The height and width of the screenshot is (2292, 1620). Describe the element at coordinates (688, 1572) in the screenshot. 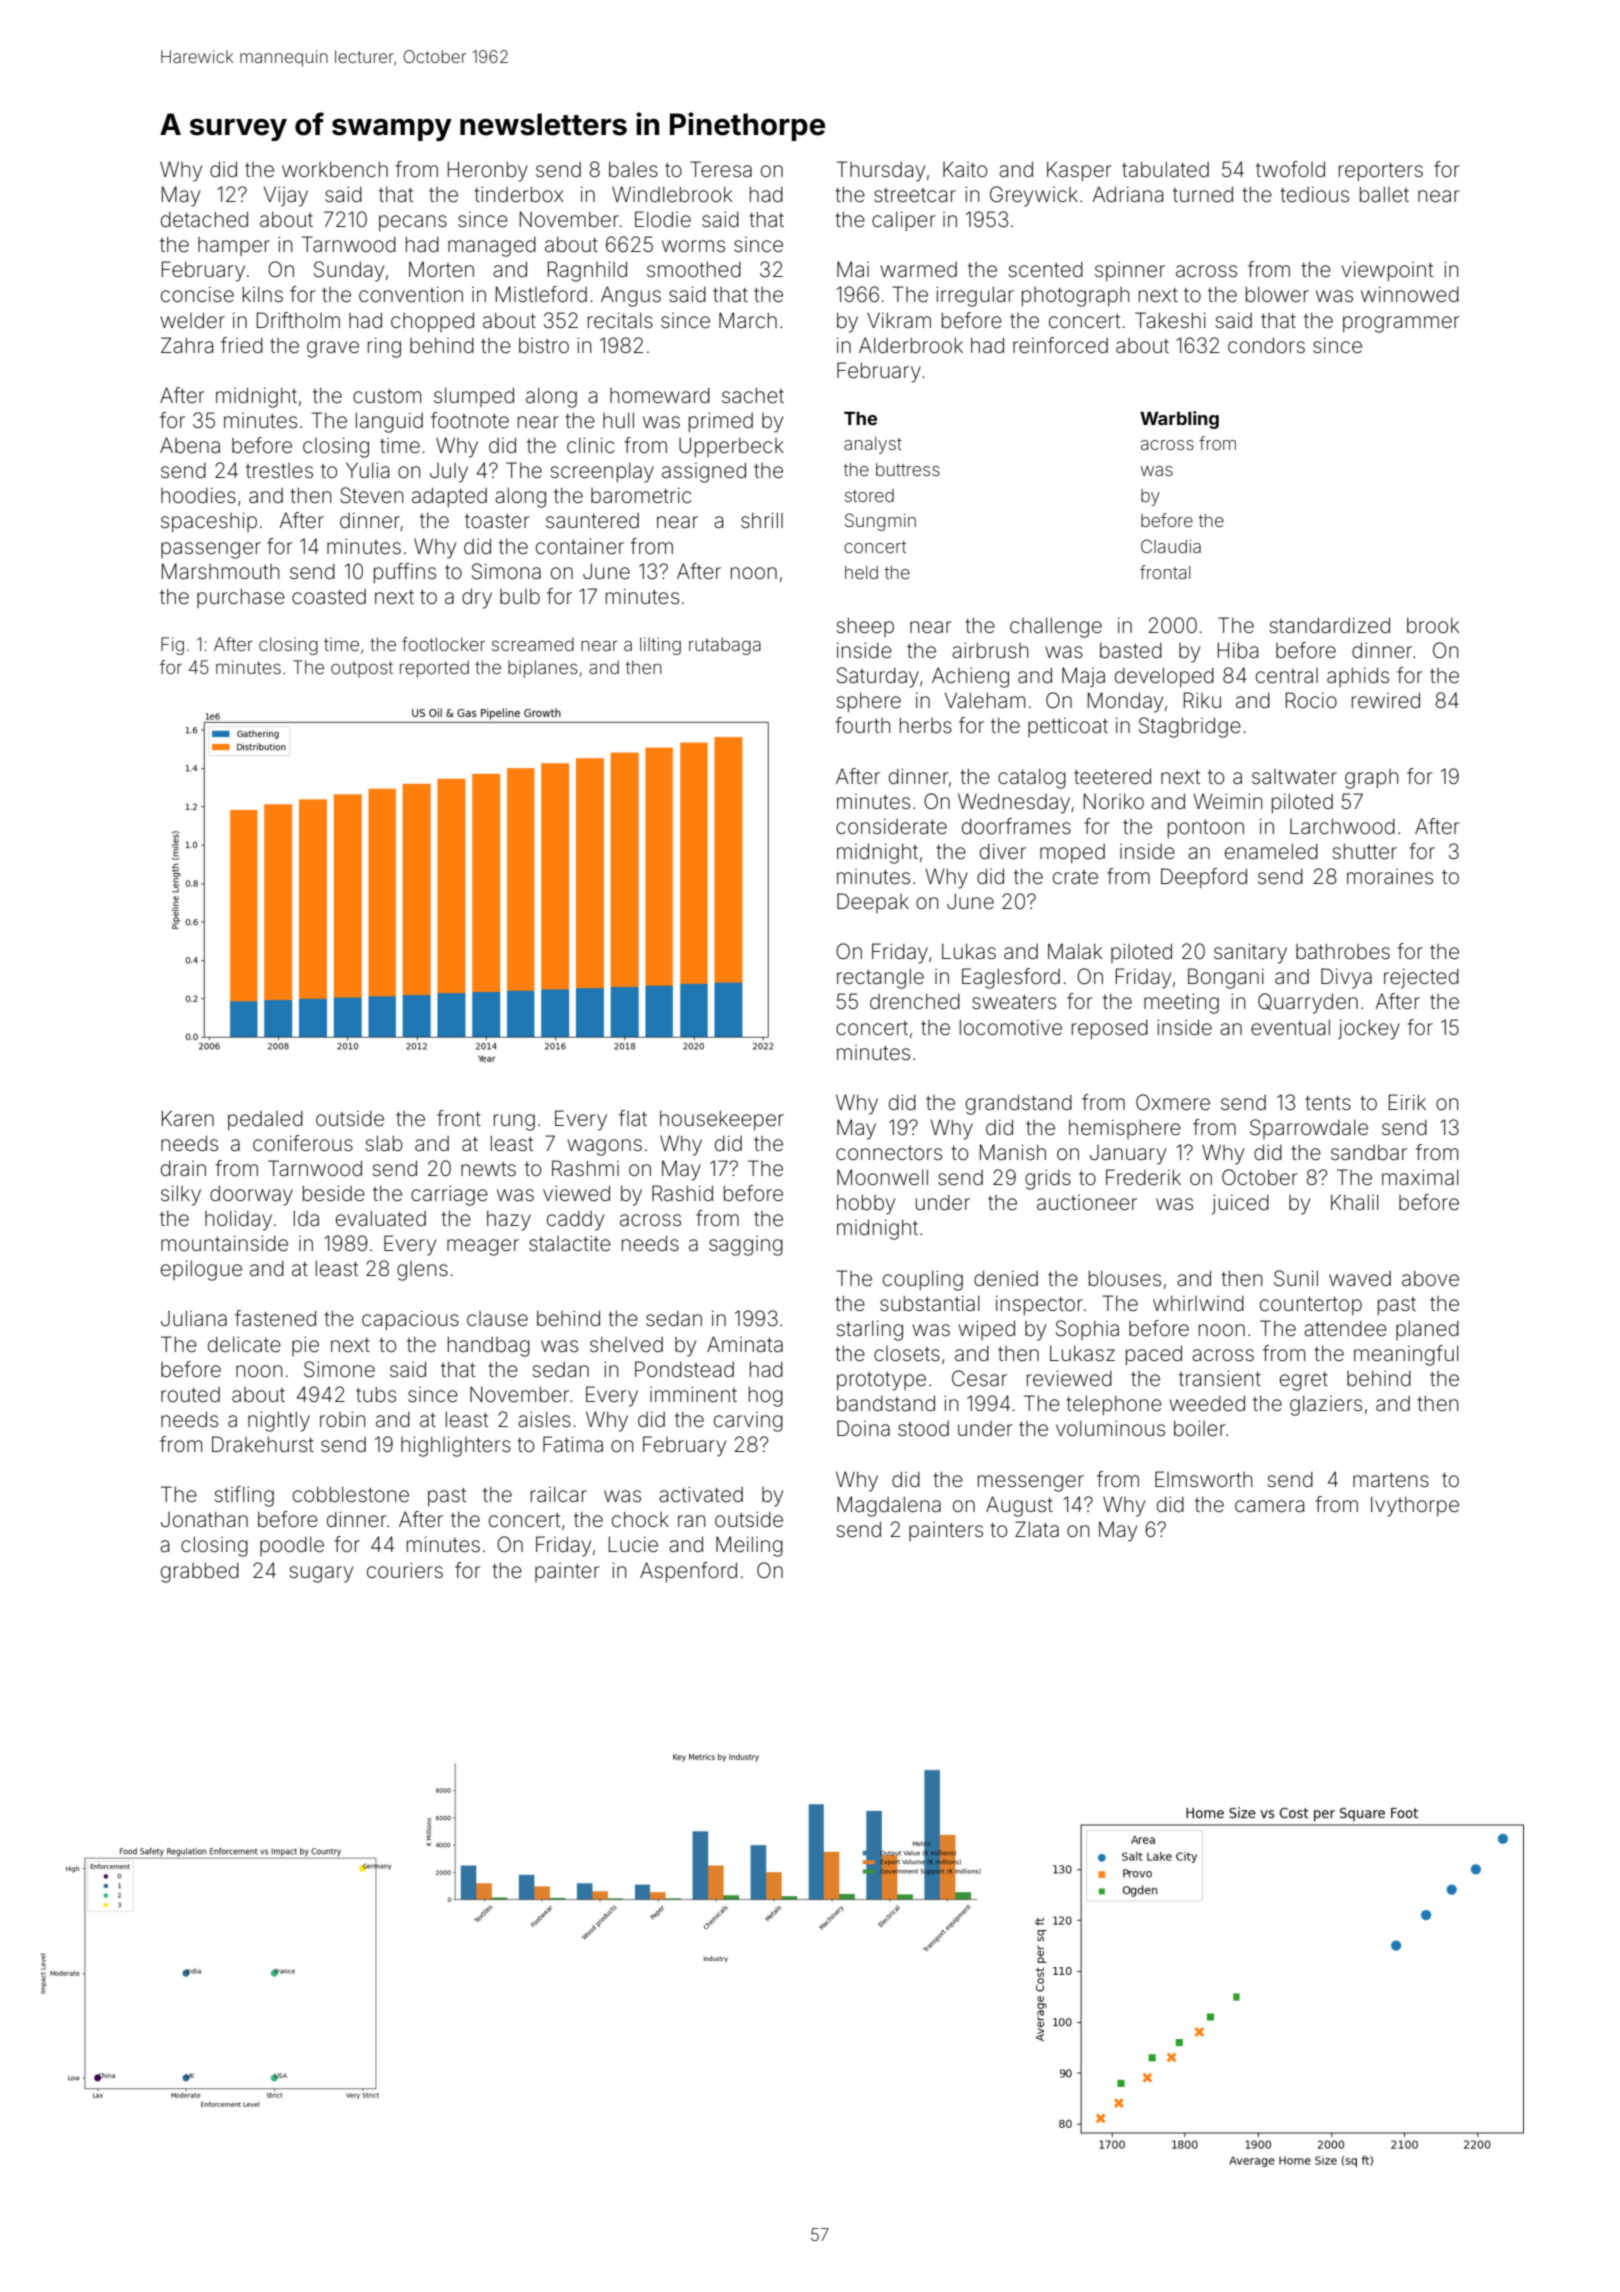

I see `Aspenford` at that location.
